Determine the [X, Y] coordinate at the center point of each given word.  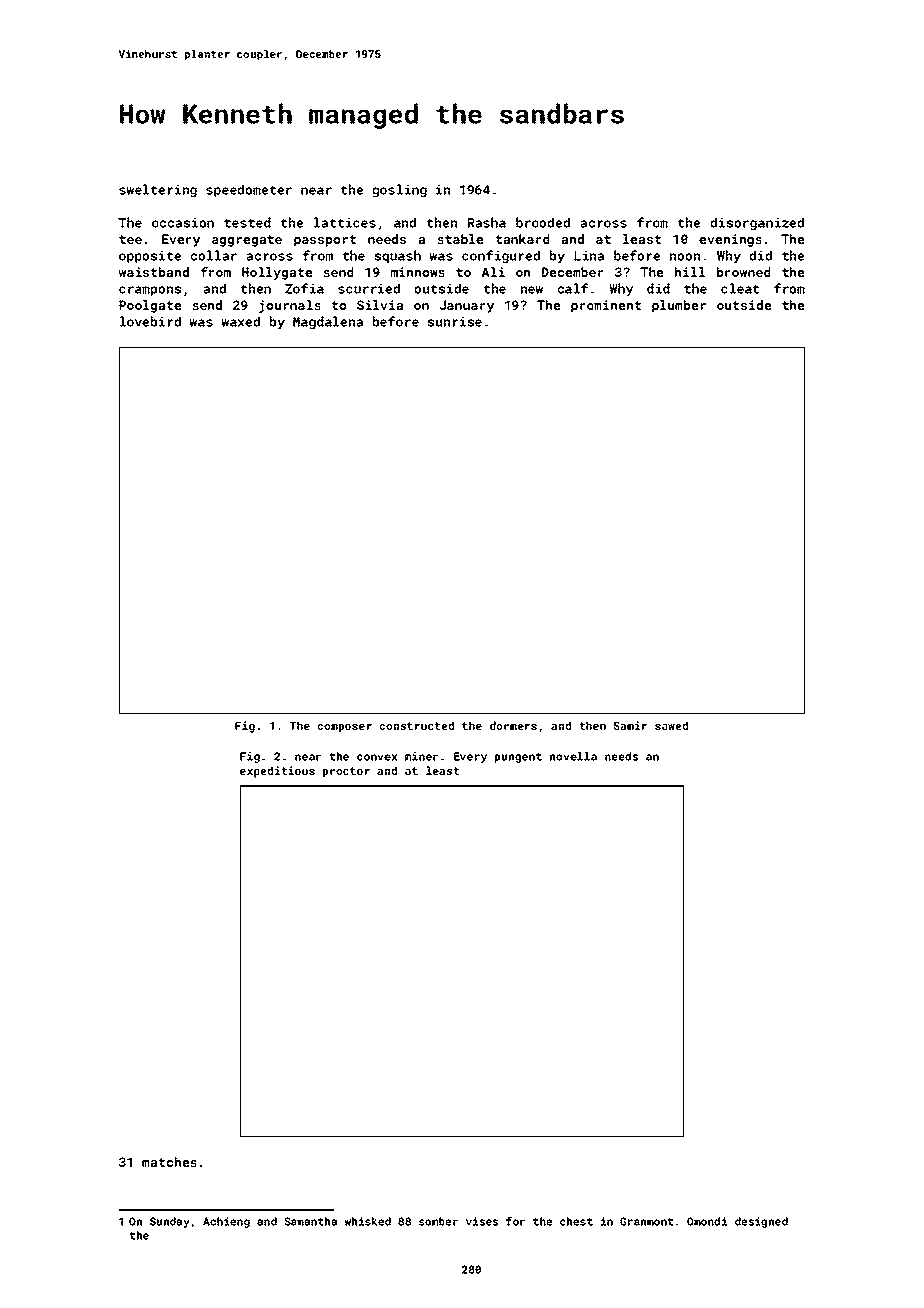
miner [421, 756]
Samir [630, 725]
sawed [671, 725]
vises [482, 1221]
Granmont [646, 1221]
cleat [740, 288]
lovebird [150, 321]
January [466, 306]
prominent [606, 306]
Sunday [170, 1222]
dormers [513, 725]
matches [169, 1162]
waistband [154, 272]
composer [344, 728]
